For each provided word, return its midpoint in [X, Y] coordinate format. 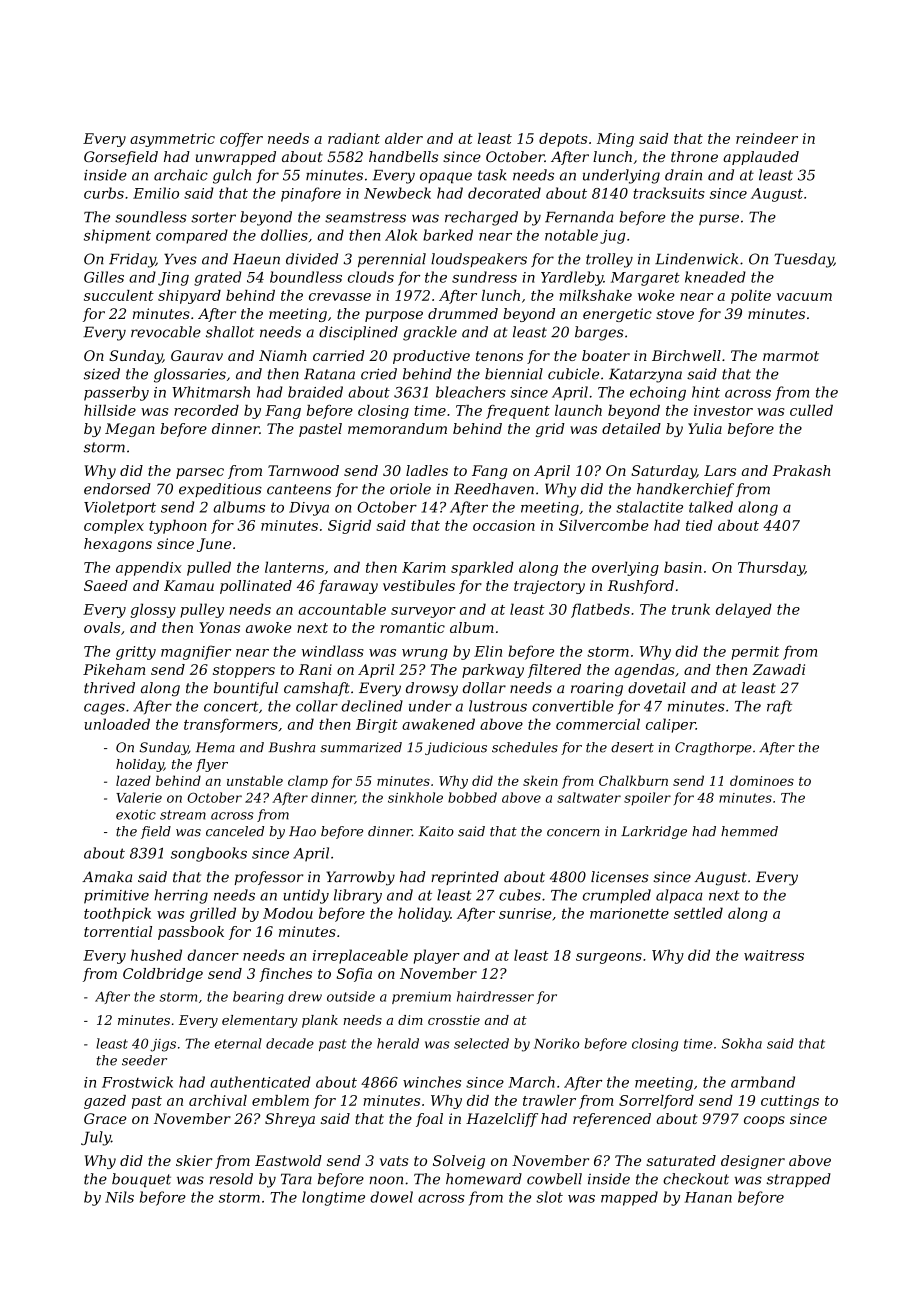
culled [811, 410]
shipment [117, 236]
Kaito [436, 831]
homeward [484, 1179]
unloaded [117, 724]
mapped [629, 1198]
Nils [119, 1197]
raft [779, 707]
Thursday [771, 568]
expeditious [220, 490]
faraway [348, 587]
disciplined [358, 333]
